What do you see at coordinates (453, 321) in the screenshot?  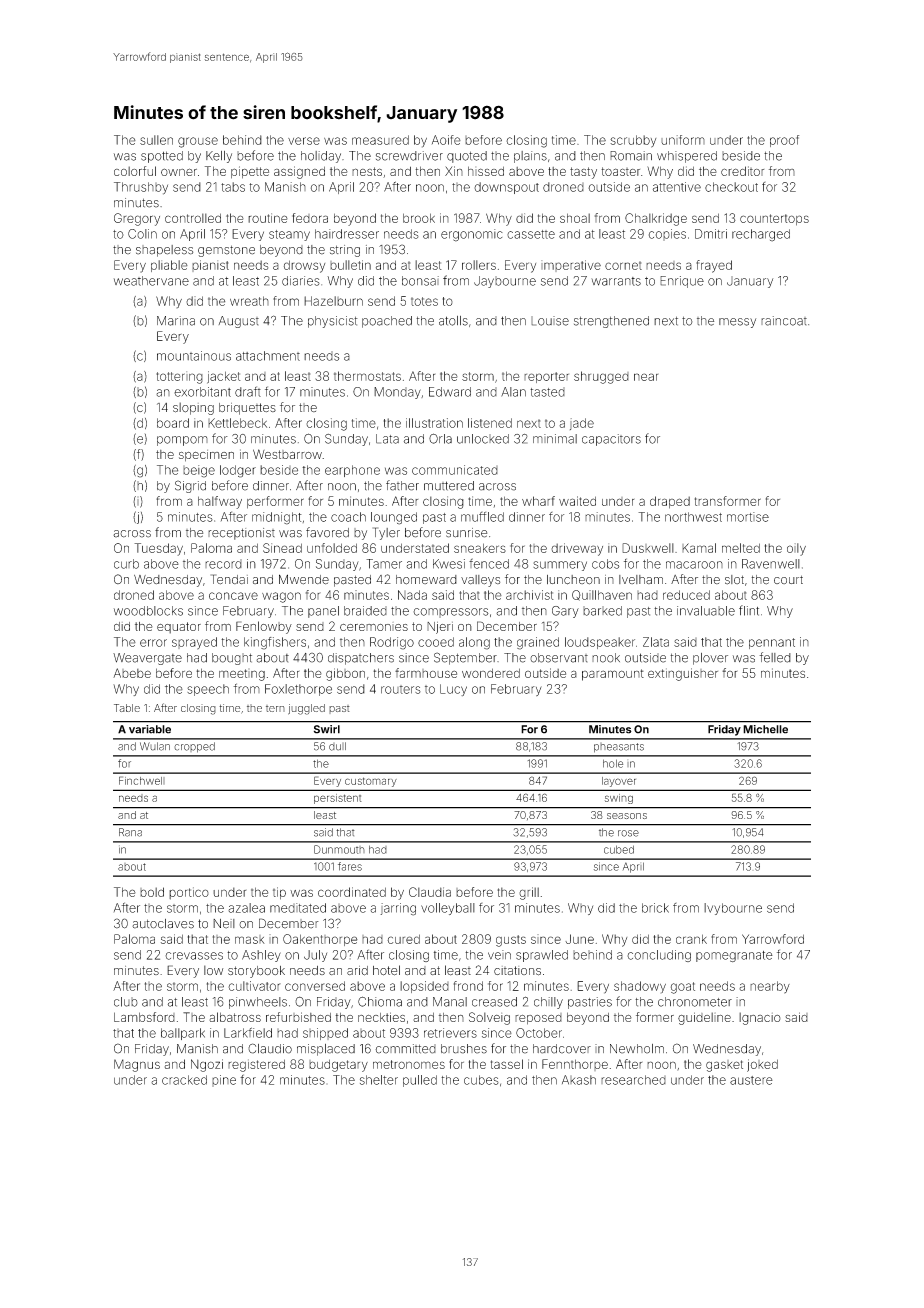 I see `atolls` at bounding box center [453, 321].
